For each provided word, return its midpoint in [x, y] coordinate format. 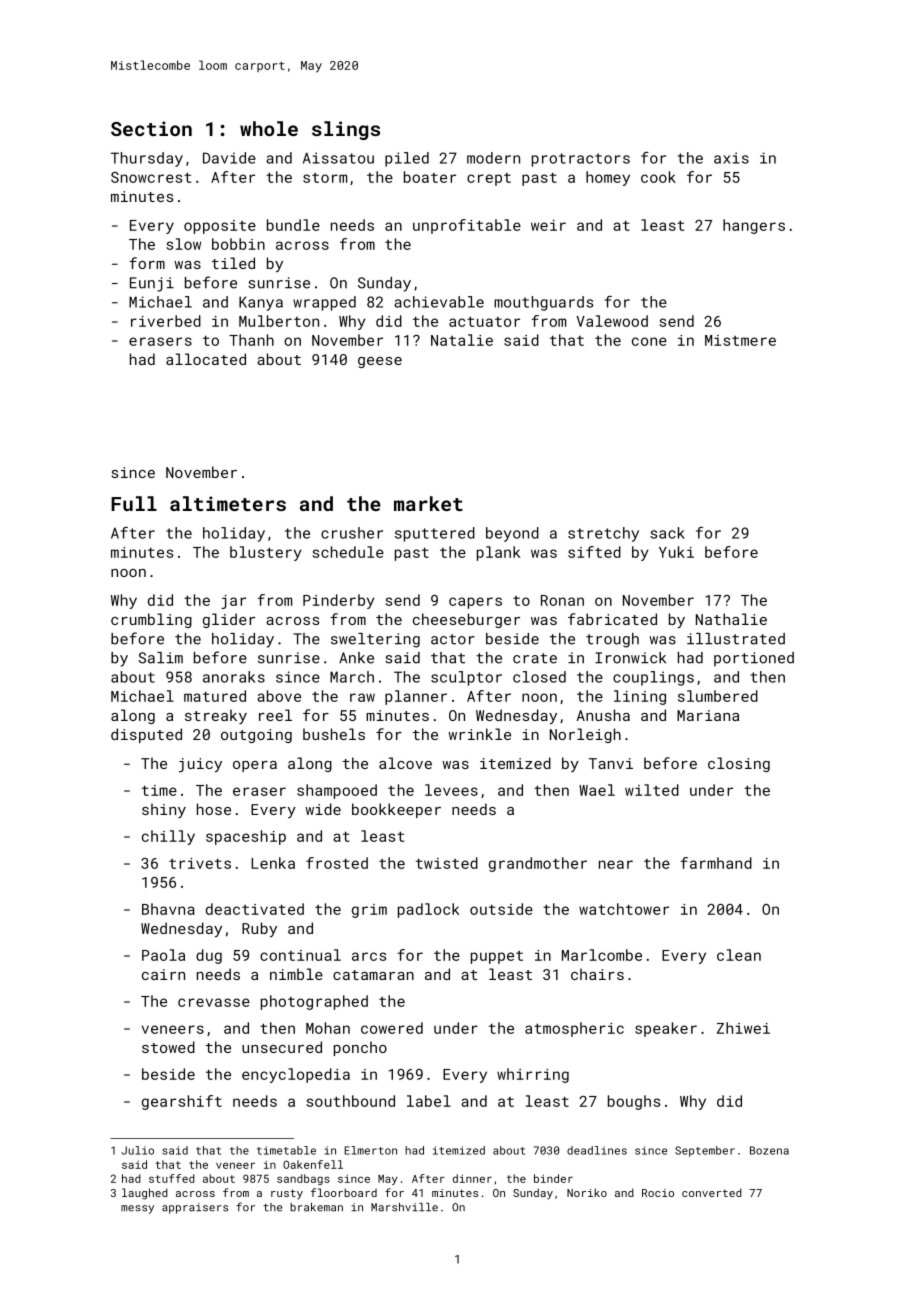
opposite [220, 227]
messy [137, 1209]
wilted [652, 790]
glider [229, 620]
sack [667, 533]
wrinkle [479, 734]
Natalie [462, 340]
